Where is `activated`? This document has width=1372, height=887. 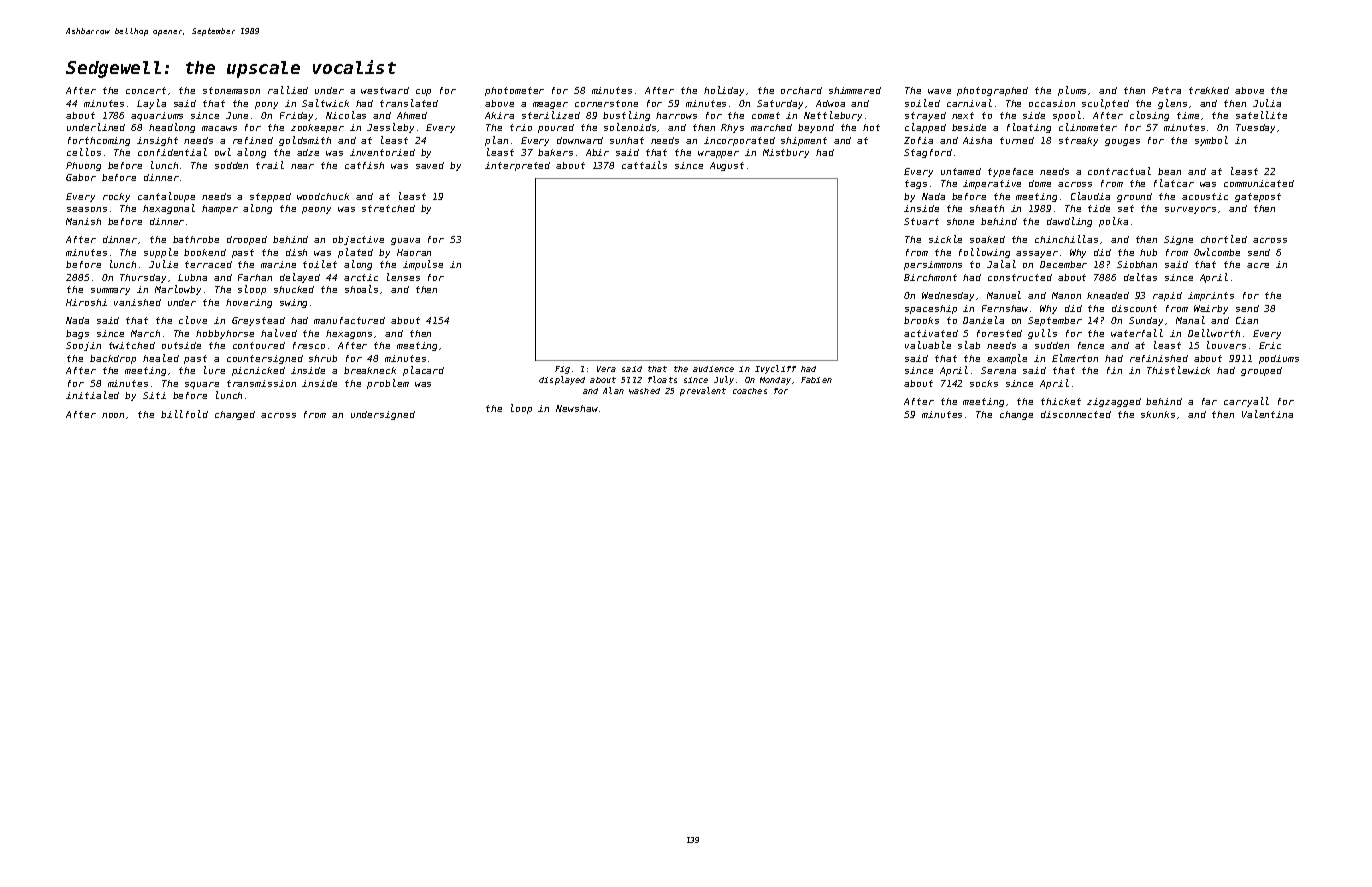
activated is located at coordinates (931, 333).
